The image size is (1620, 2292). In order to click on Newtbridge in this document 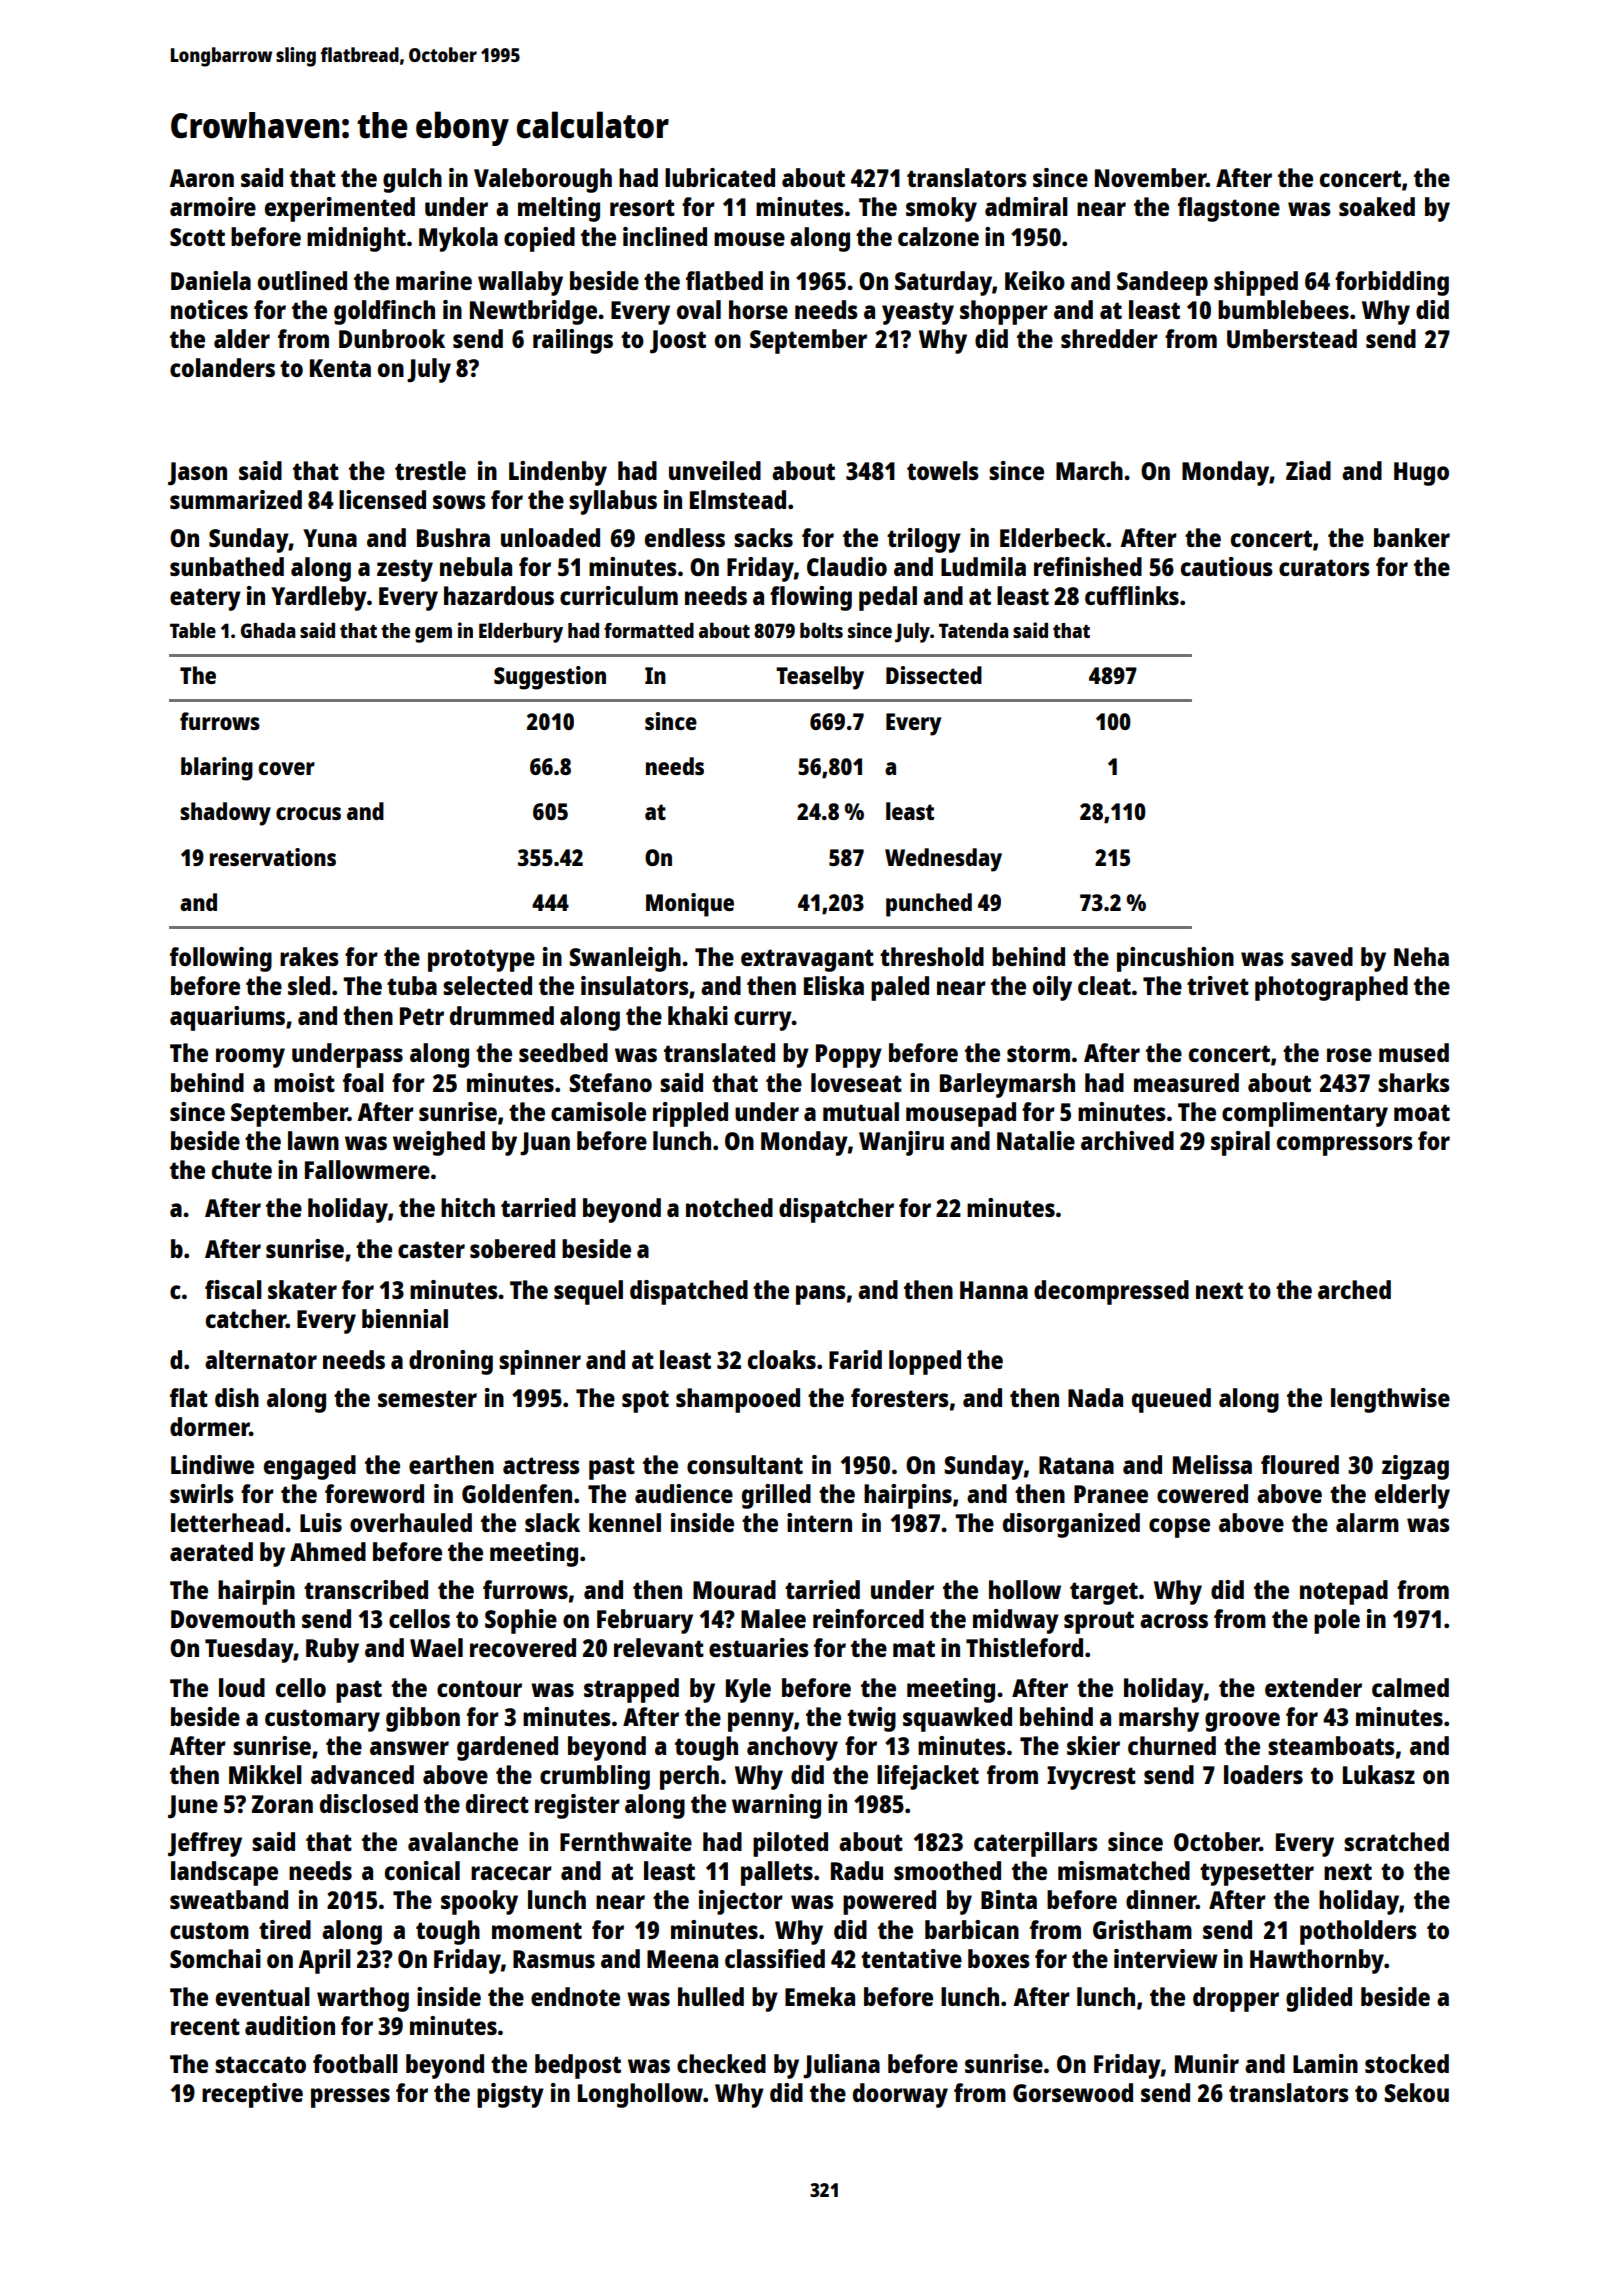, I will do `click(533, 312)`.
